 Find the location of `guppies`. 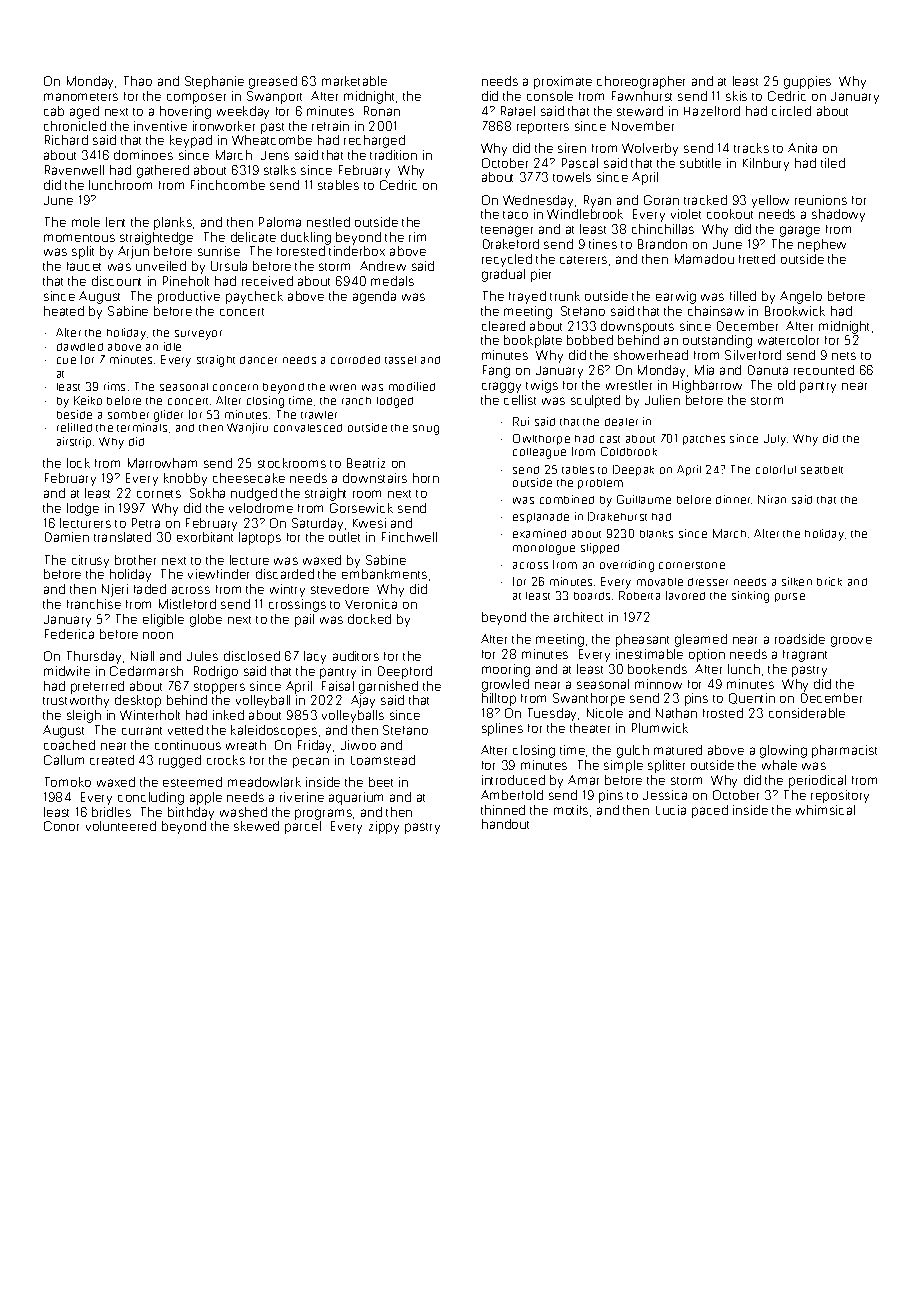

guppies is located at coordinates (807, 82).
